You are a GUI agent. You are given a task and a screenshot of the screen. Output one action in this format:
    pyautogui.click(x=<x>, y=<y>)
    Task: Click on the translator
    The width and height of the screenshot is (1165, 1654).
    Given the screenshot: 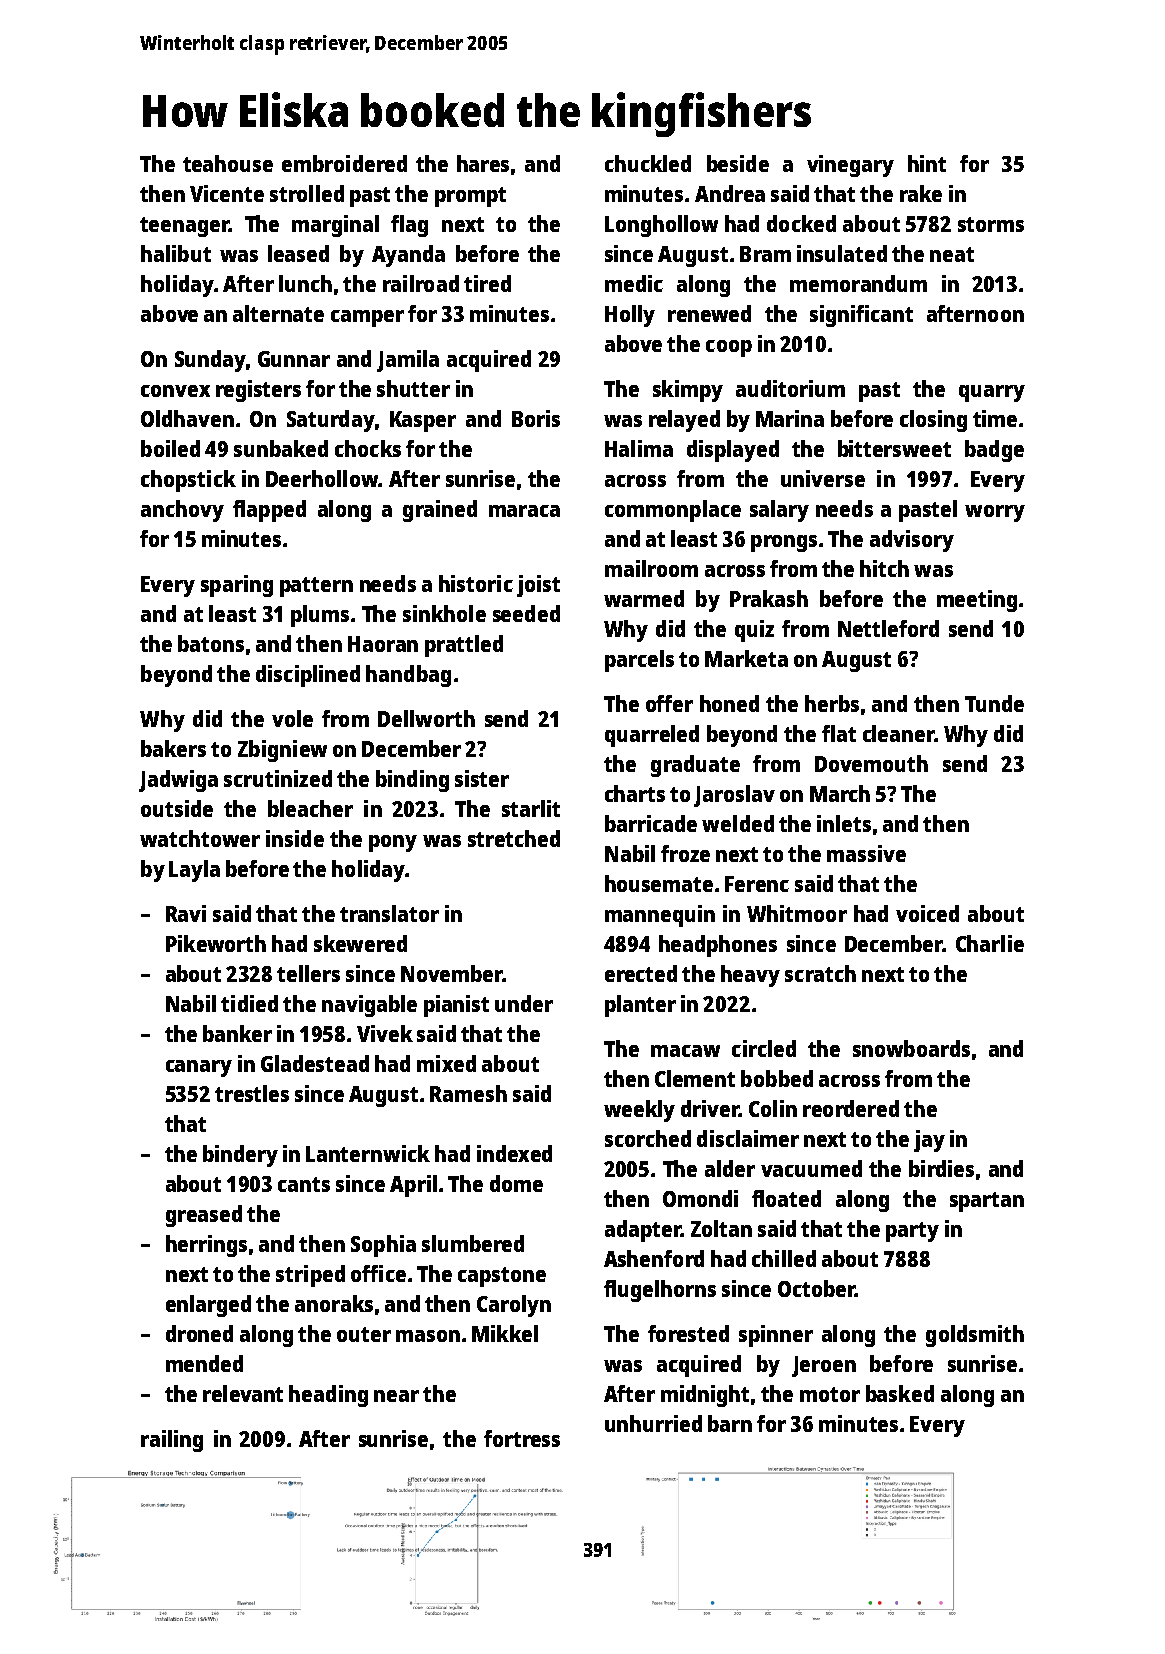 What is the action you would take?
    pyautogui.click(x=389, y=913)
